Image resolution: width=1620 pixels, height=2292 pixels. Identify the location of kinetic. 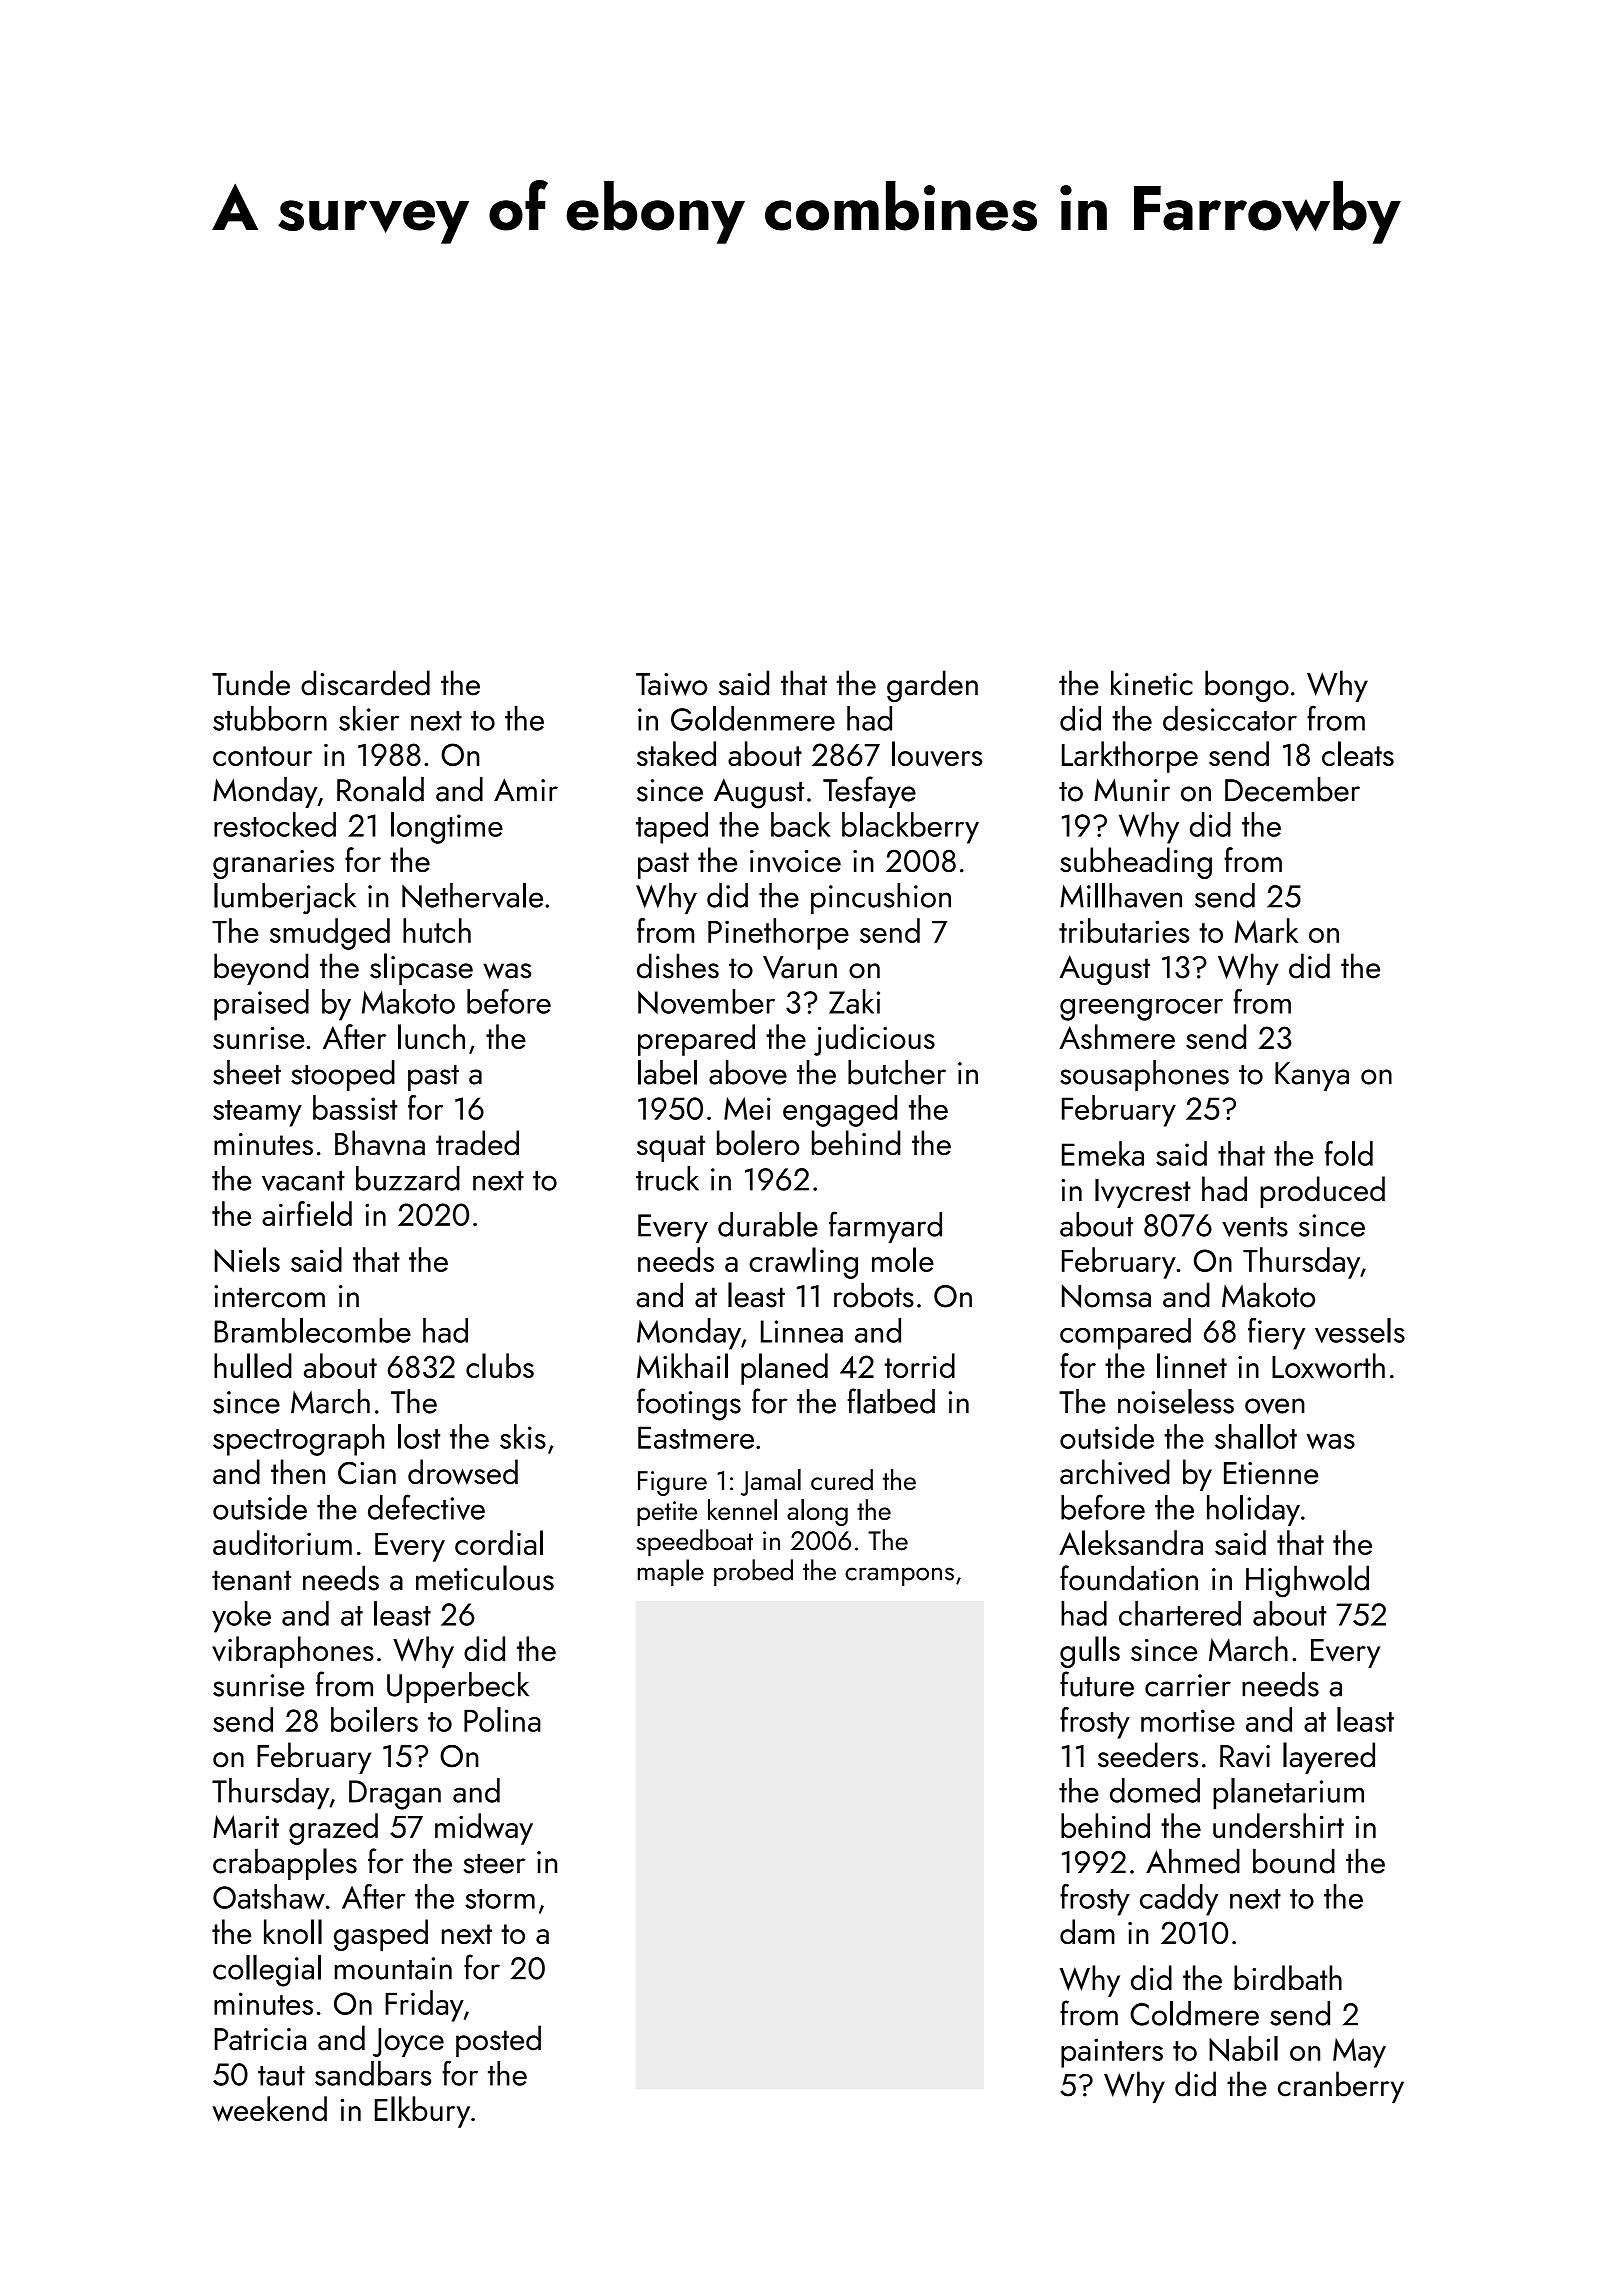
(1152, 683).
